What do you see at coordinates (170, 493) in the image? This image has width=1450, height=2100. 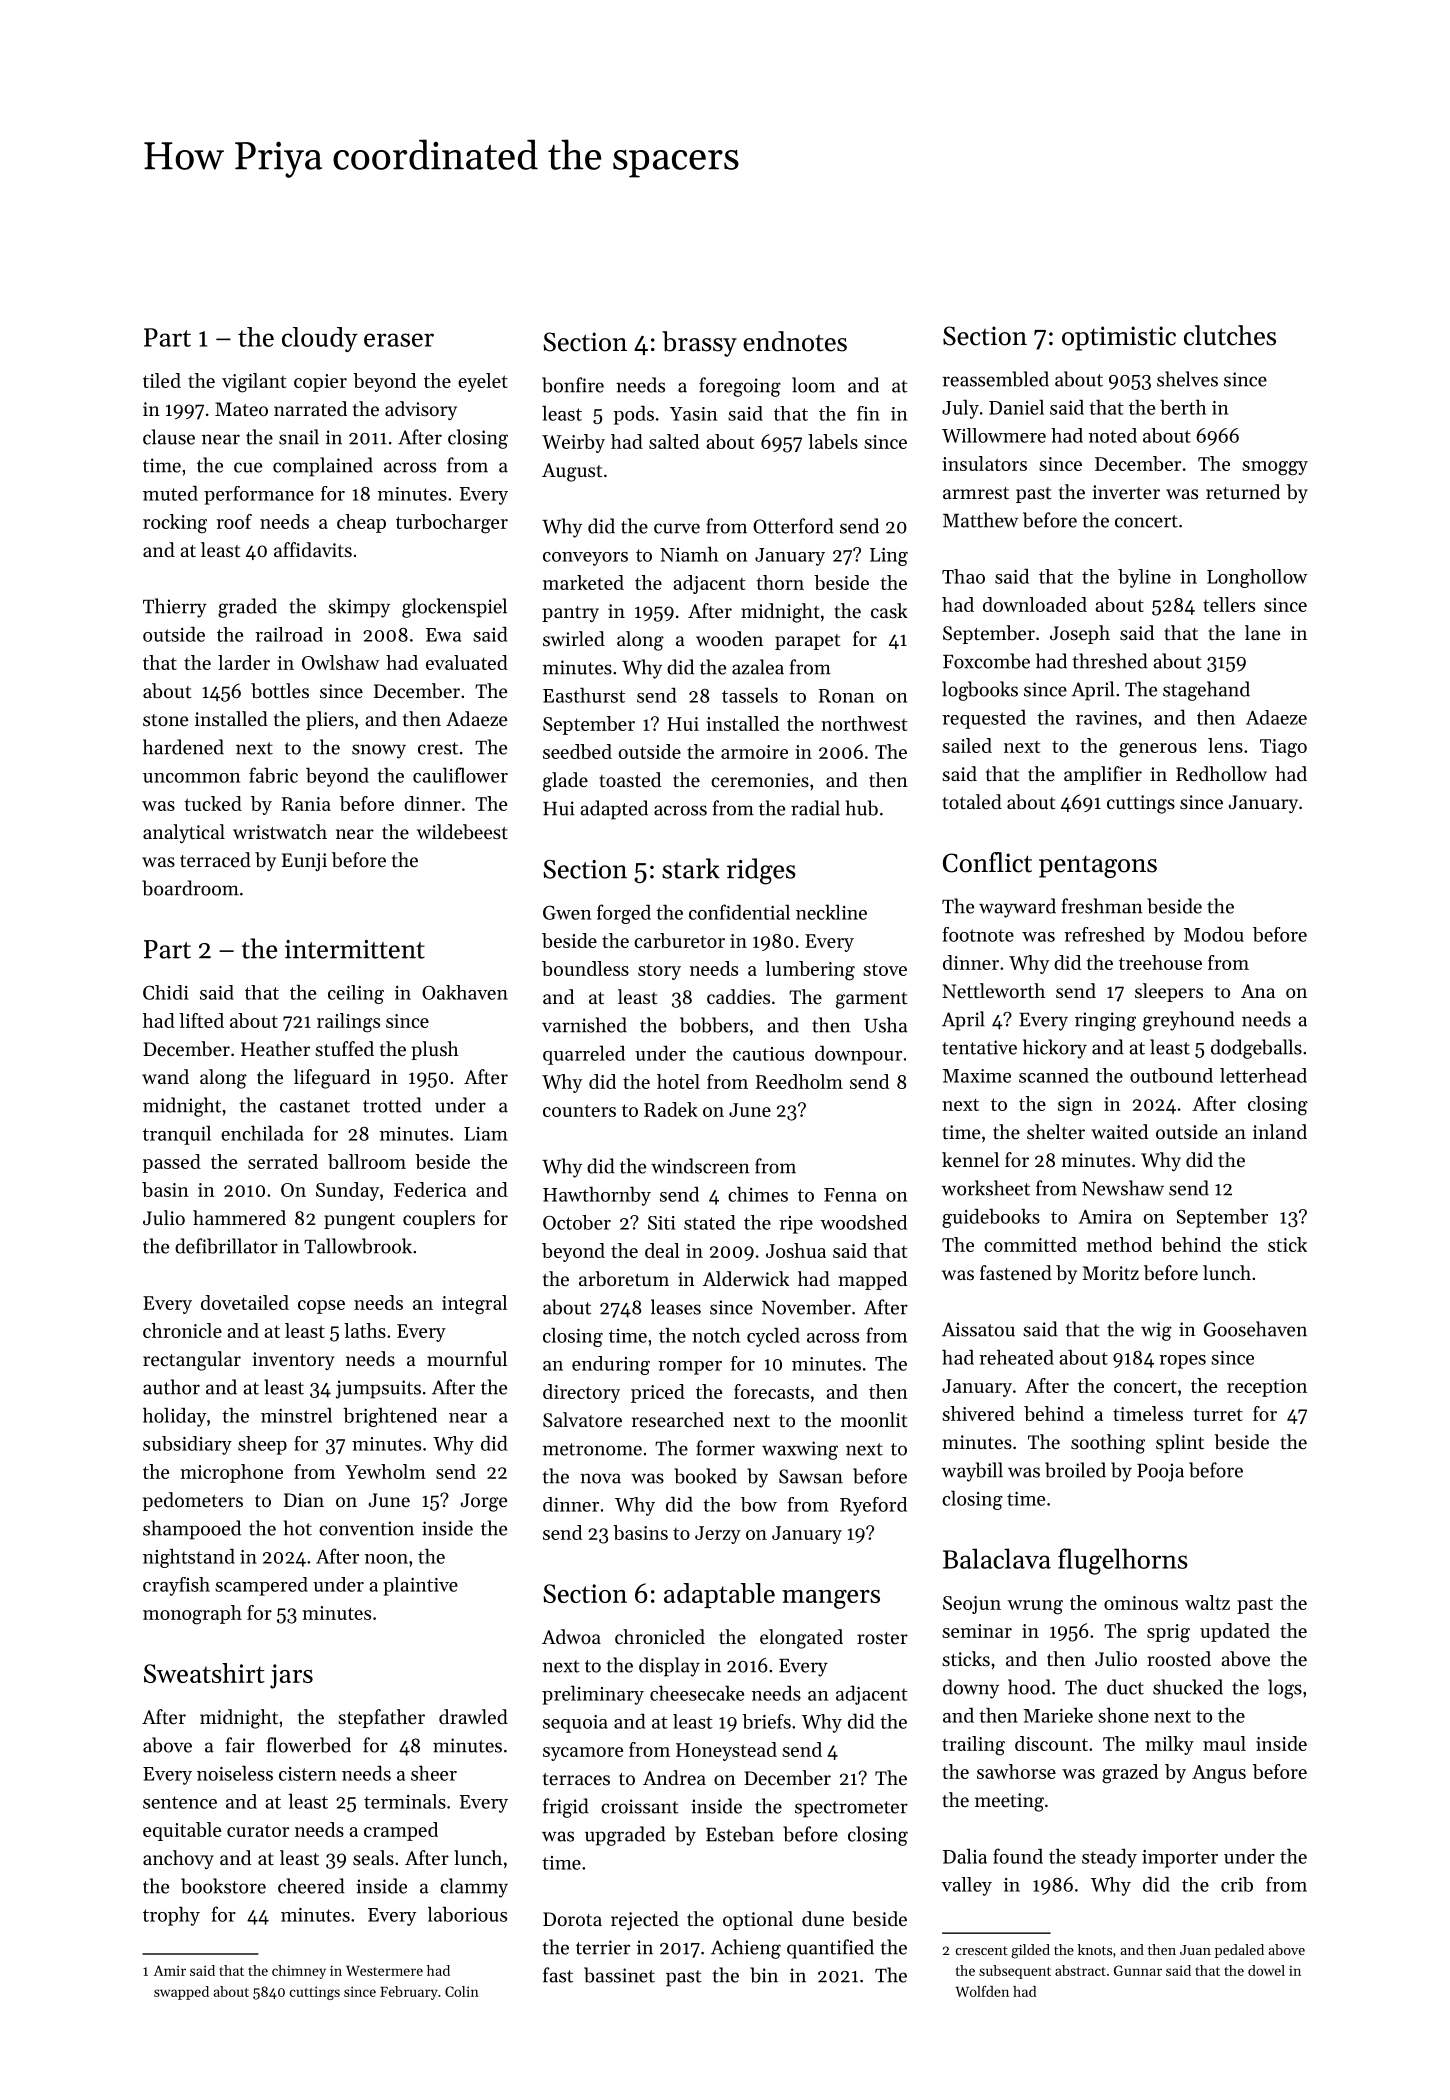 I see `muted` at bounding box center [170, 493].
